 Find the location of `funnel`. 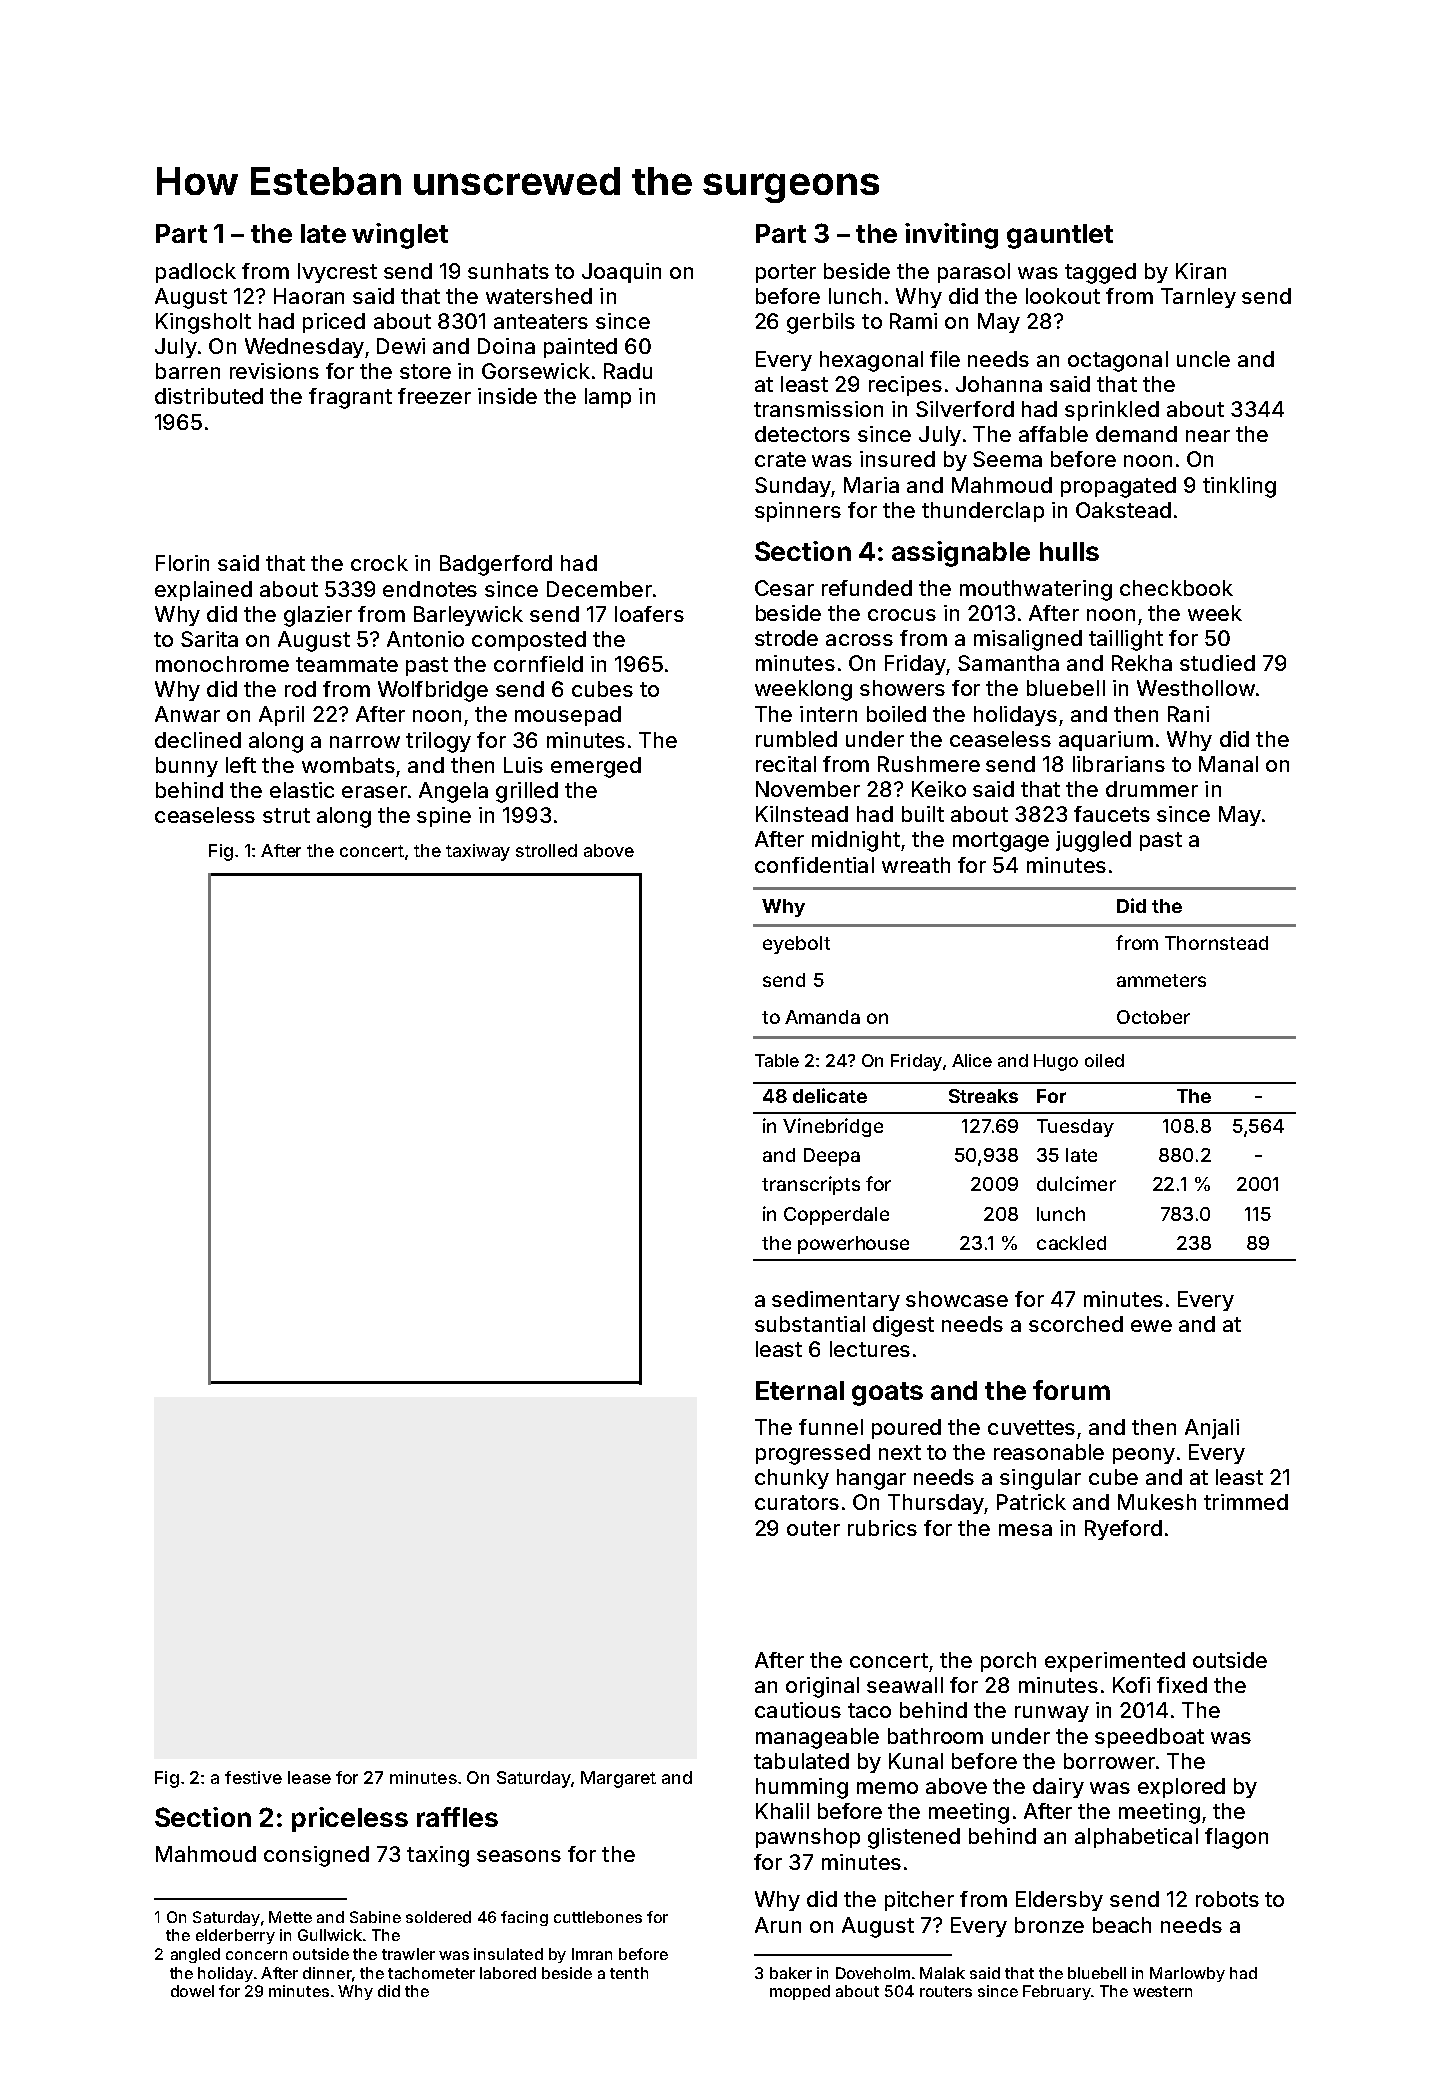

funnel is located at coordinates (831, 1427).
